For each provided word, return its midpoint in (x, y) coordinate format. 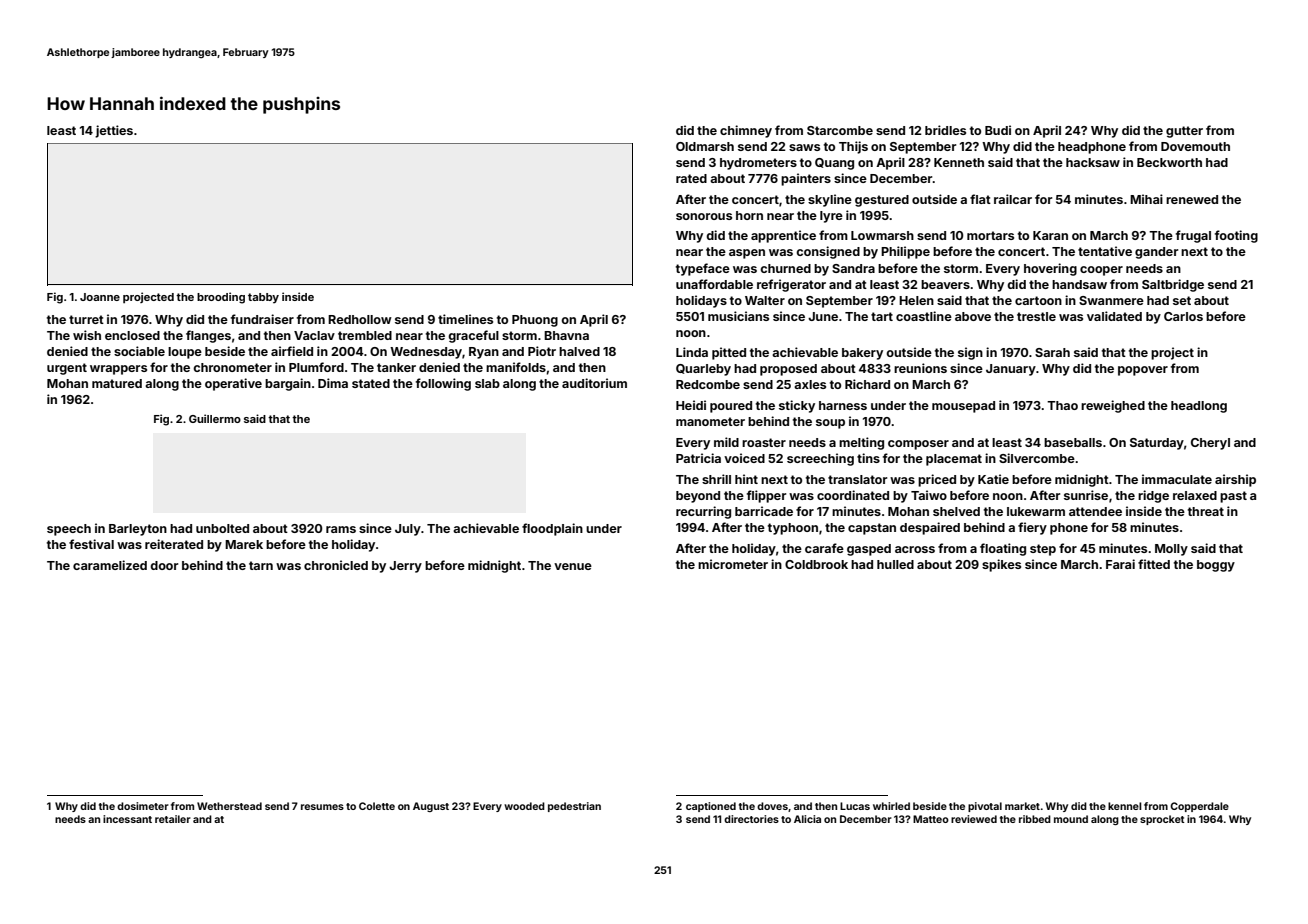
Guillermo (215, 418)
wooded (524, 806)
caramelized (110, 565)
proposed (788, 370)
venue (573, 566)
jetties (114, 131)
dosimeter (143, 806)
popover (1143, 371)
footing (1236, 236)
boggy (1216, 566)
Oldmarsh (705, 146)
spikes (1001, 565)
